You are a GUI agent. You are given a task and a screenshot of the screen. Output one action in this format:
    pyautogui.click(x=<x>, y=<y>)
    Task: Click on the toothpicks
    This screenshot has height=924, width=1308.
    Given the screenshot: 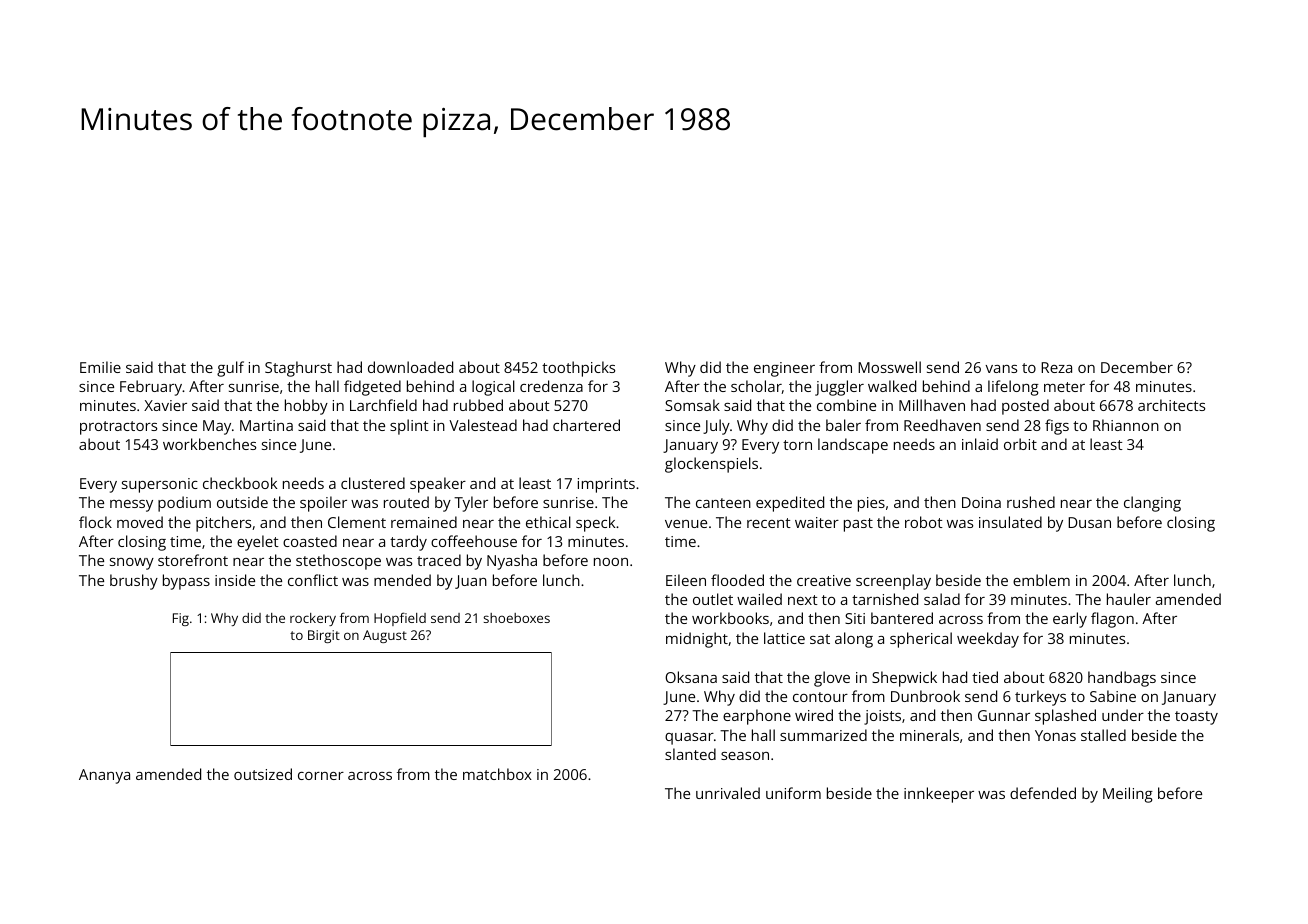 What is the action you would take?
    pyautogui.click(x=578, y=369)
